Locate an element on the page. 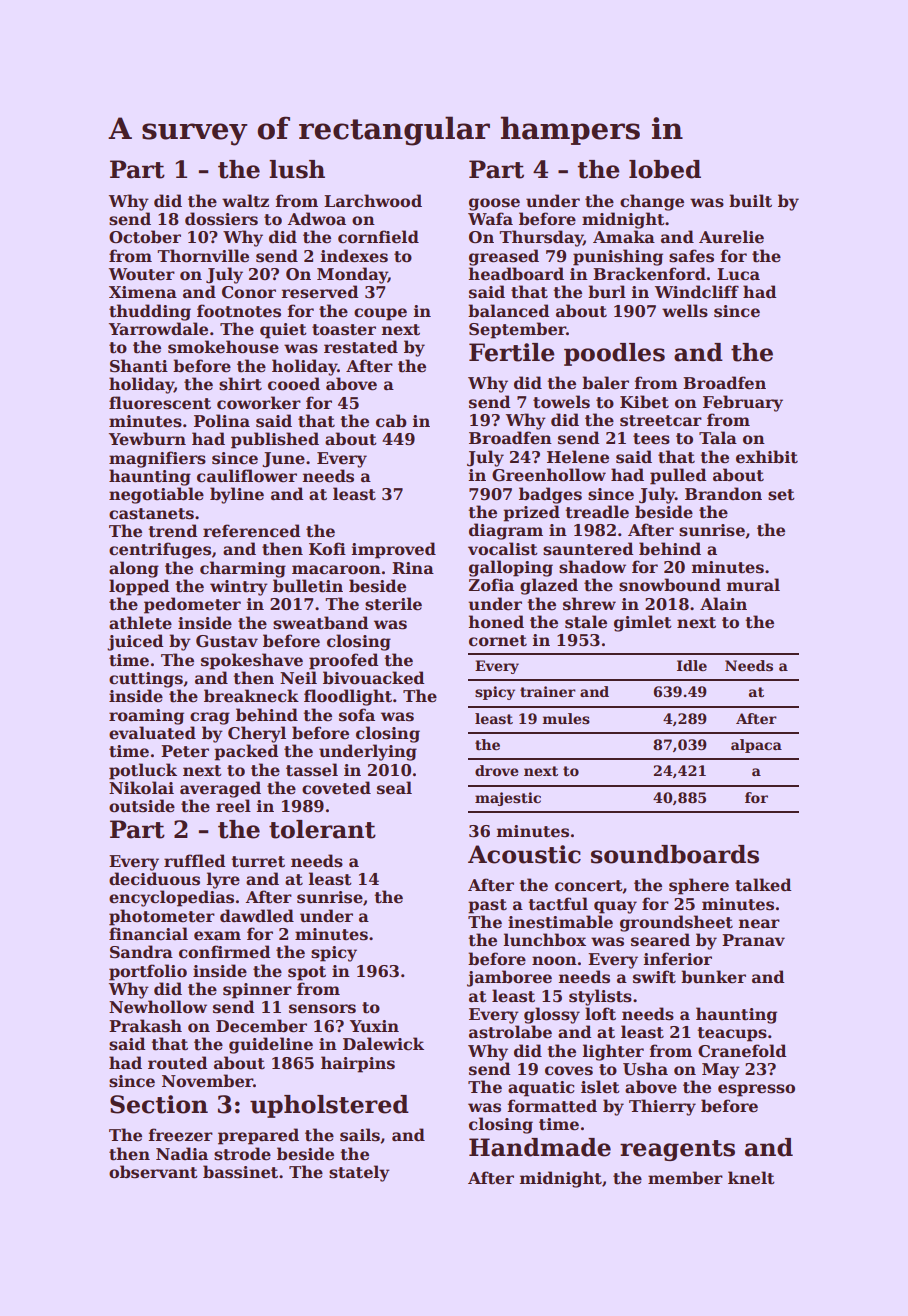  waltz is located at coordinates (245, 201).
